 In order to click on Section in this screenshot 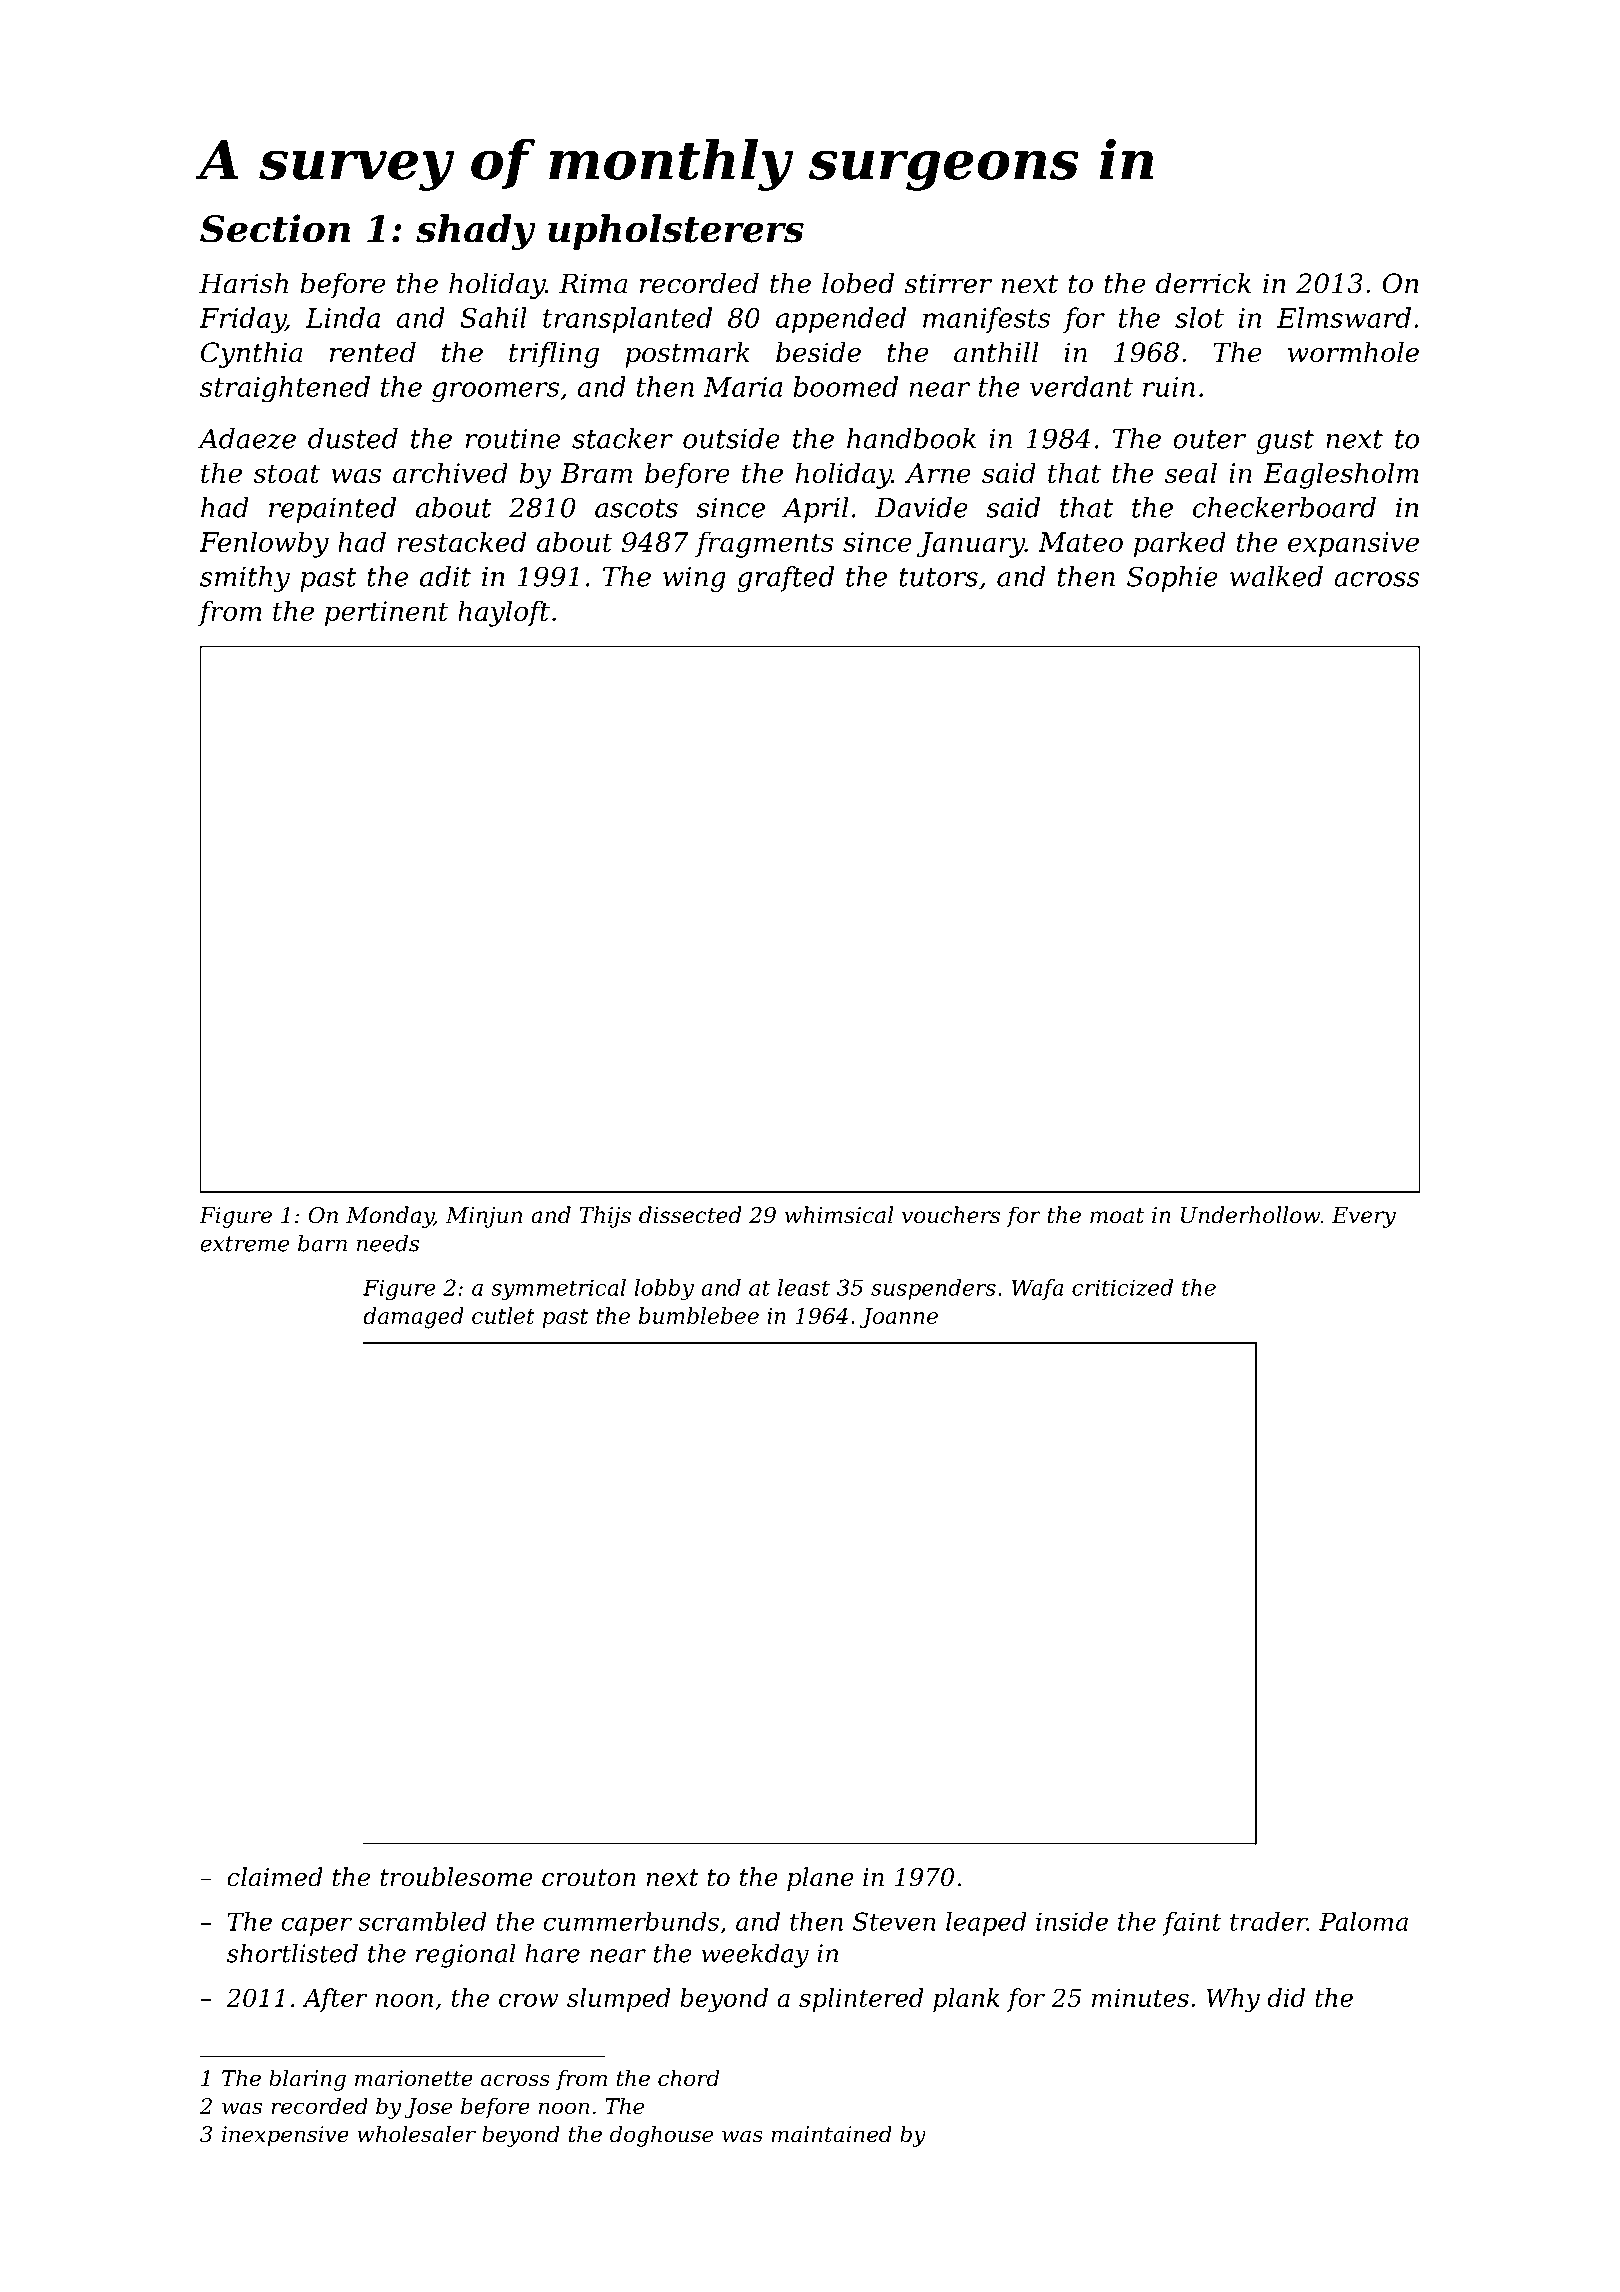, I will do `click(275, 228)`.
